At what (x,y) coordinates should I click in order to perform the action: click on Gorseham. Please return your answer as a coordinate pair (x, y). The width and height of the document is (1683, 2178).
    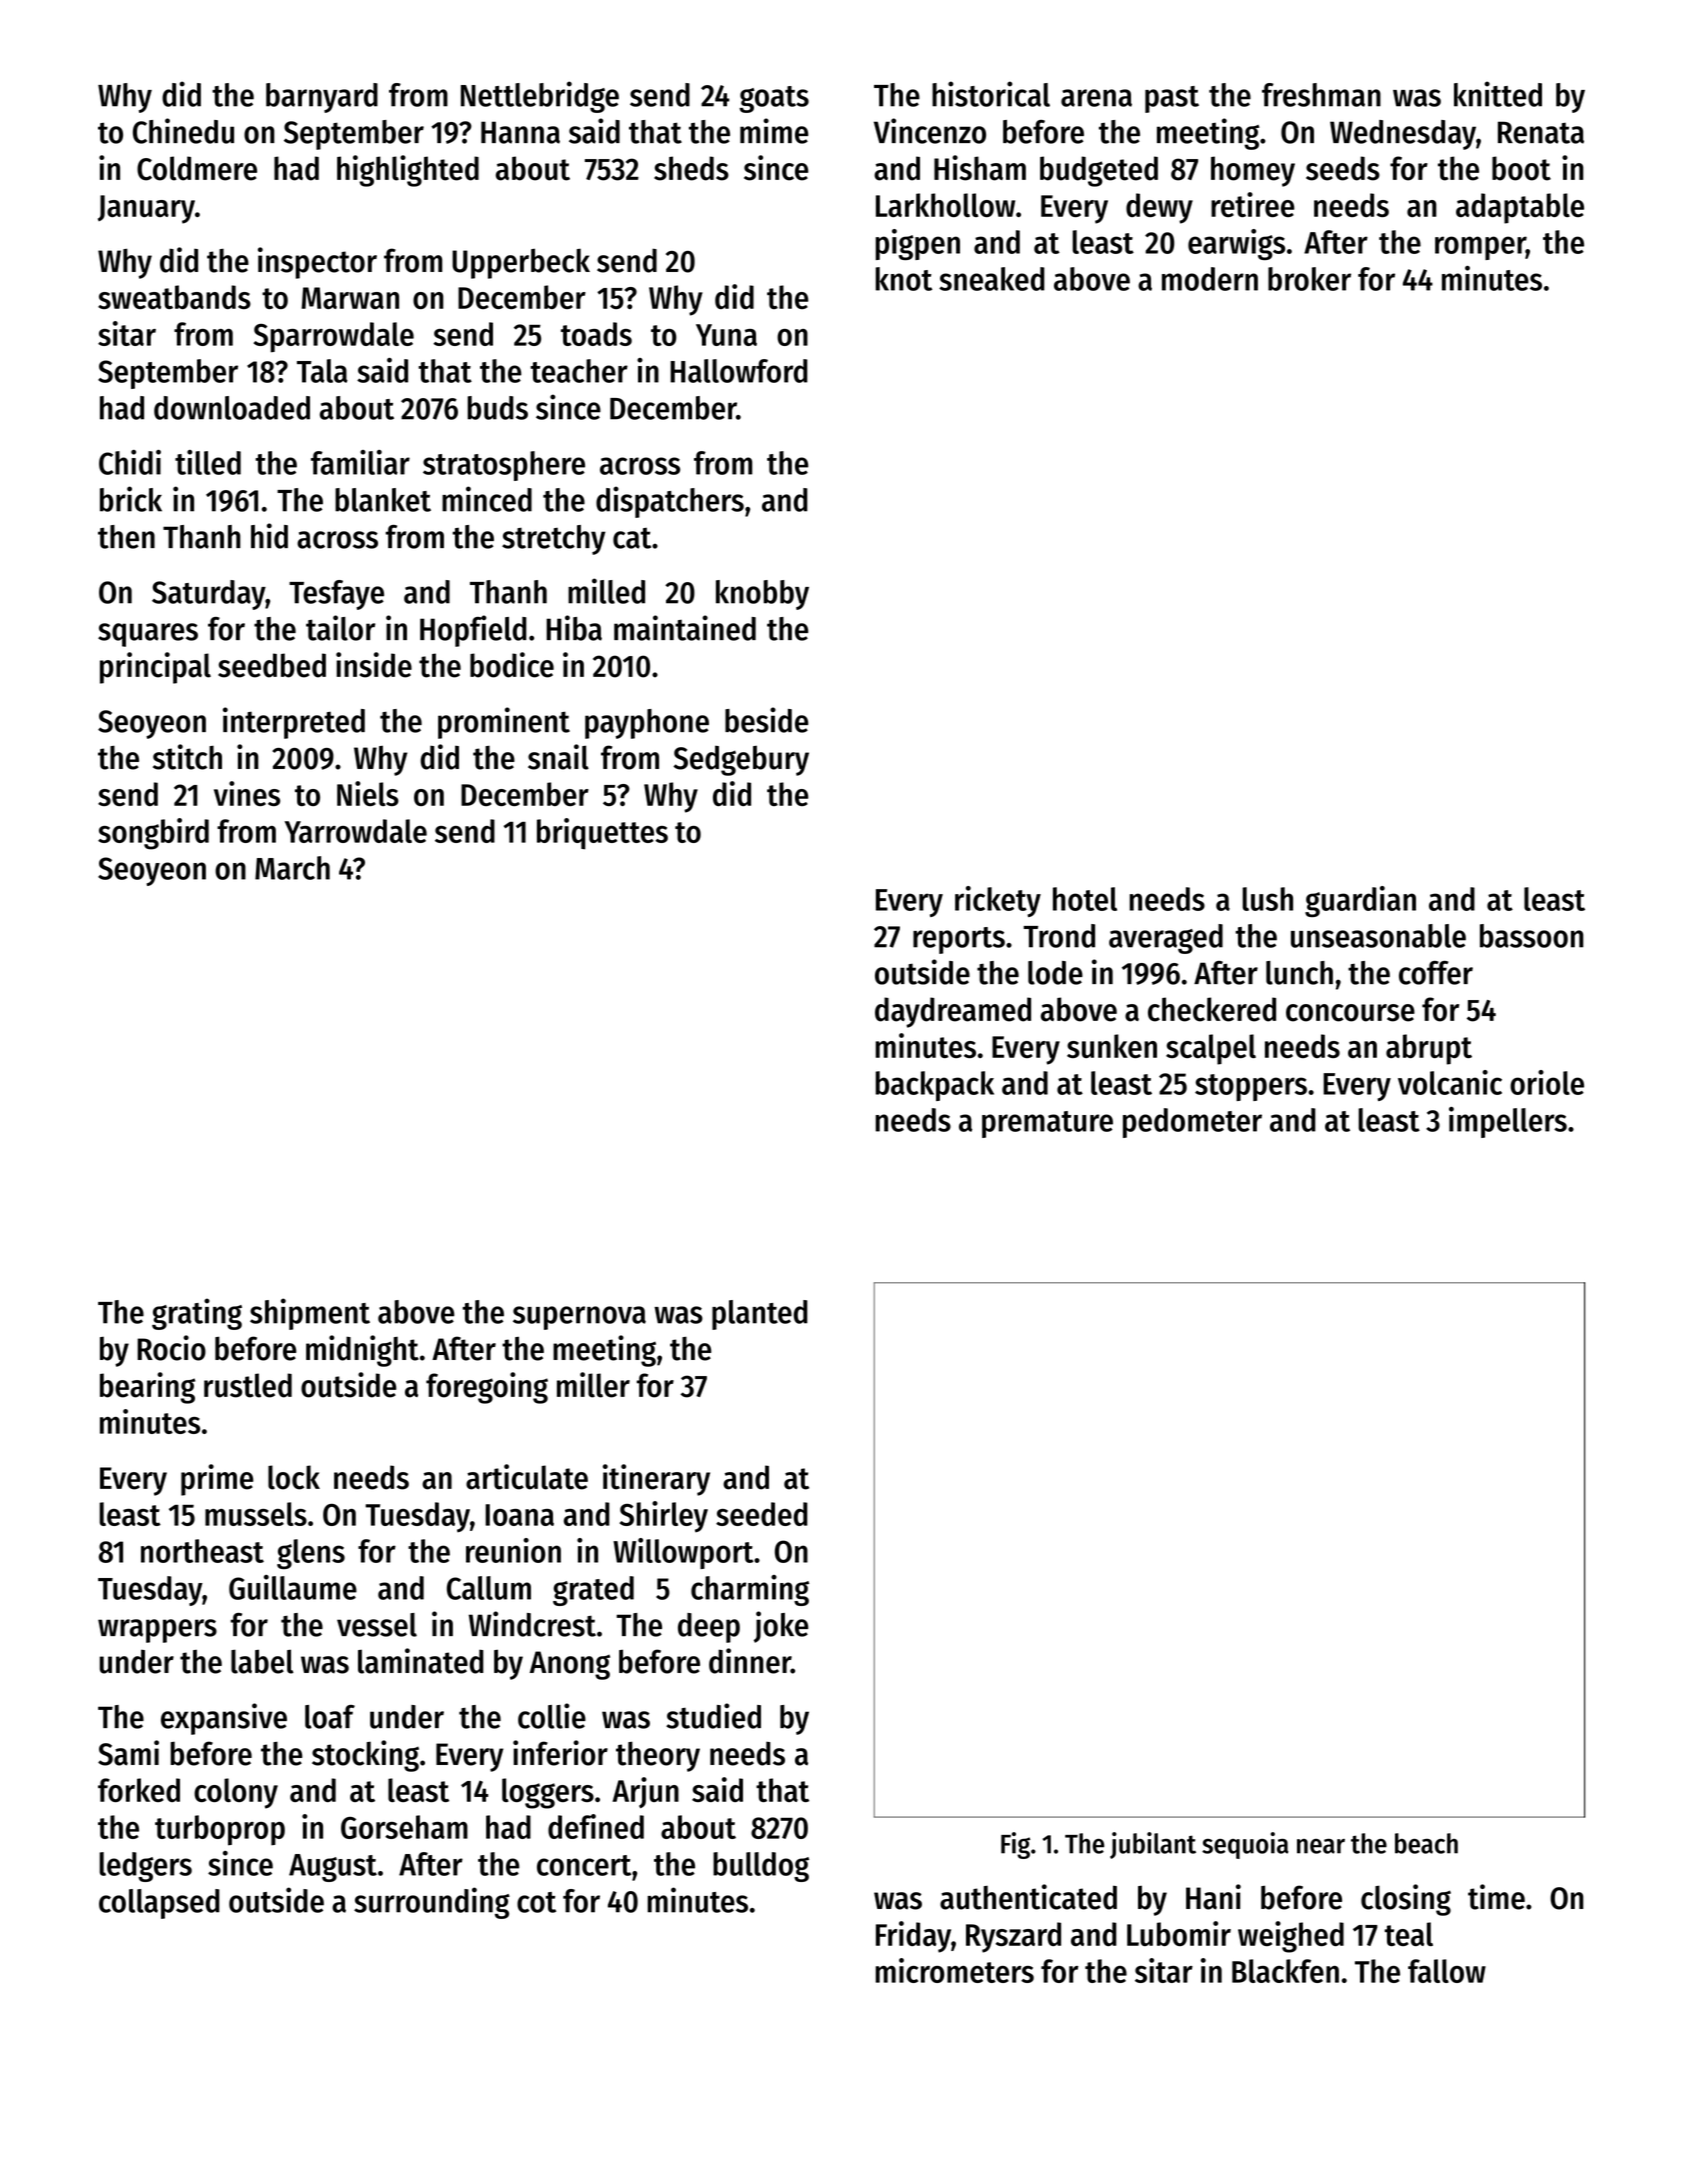
    Looking at the image, I should click on (404, 1827).
